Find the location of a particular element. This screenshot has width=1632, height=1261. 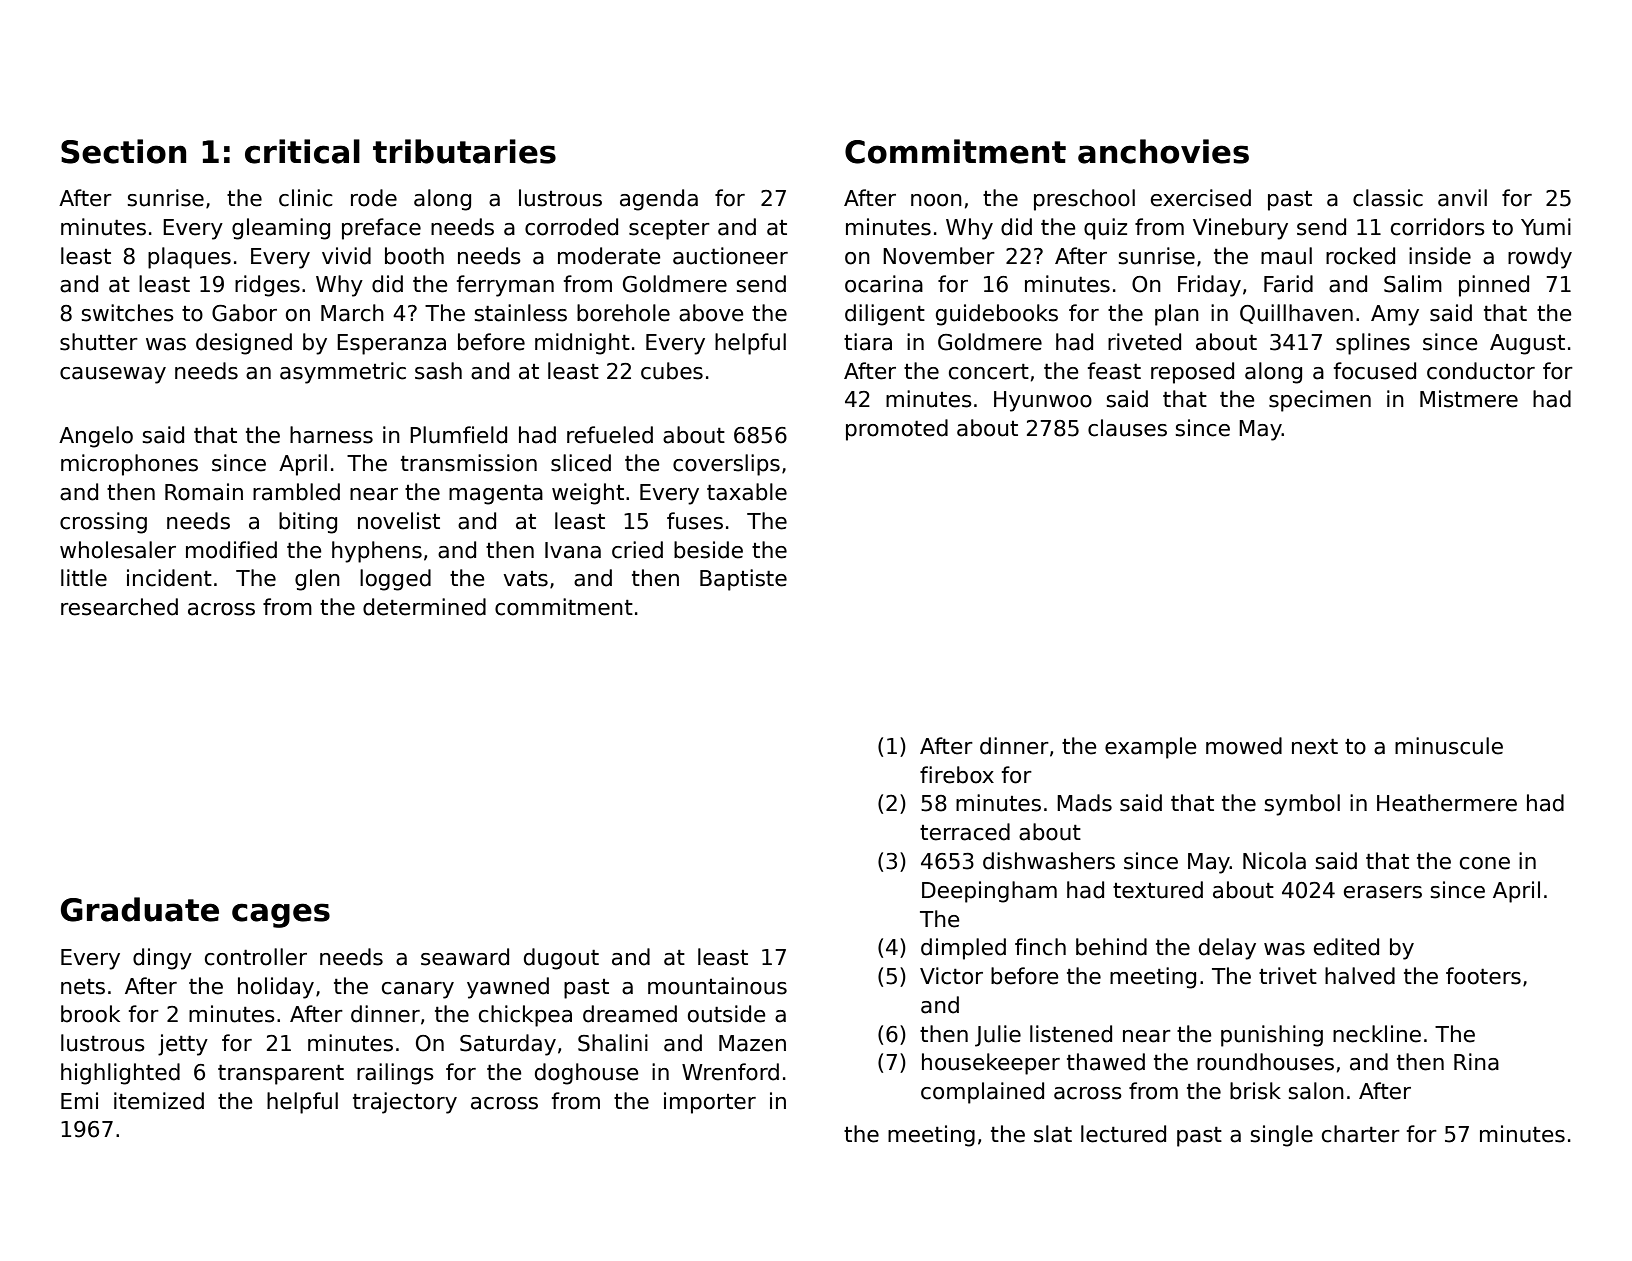

guidebooks is located at coordinates (997, 315).
